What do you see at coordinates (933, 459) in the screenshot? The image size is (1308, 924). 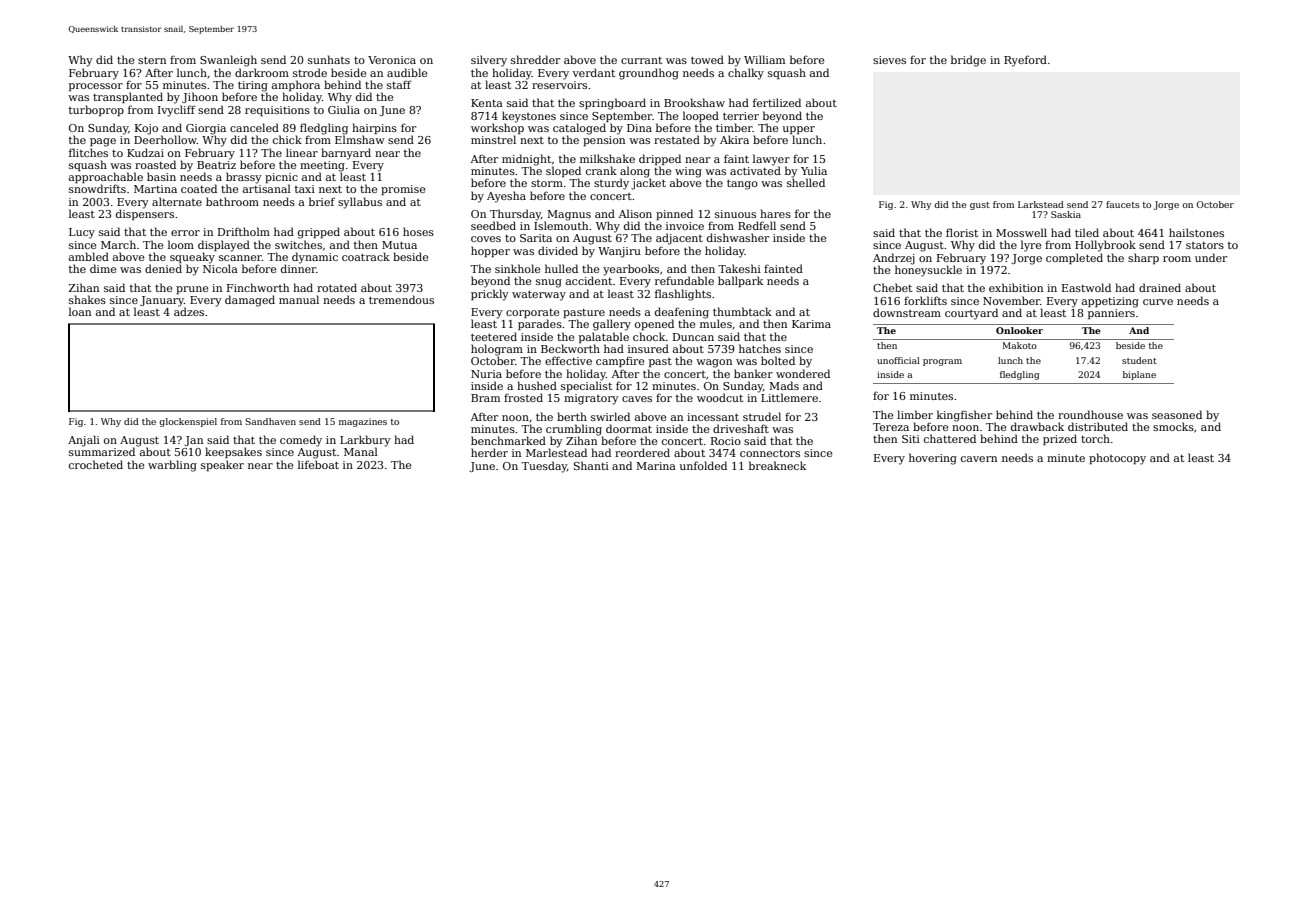 I see `hovering` at bounding box center [933, 459].
